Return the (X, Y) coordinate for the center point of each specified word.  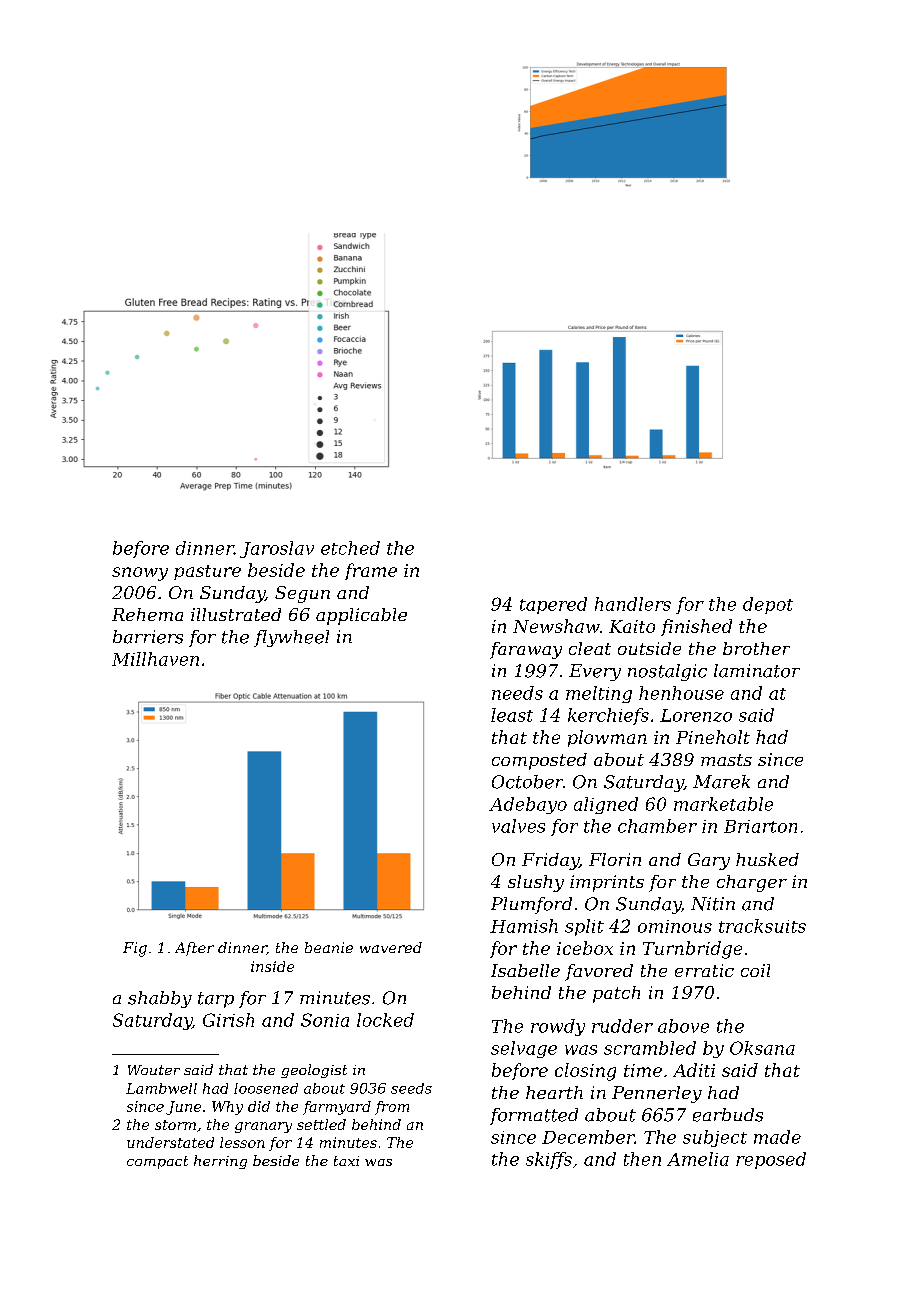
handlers (633, 604)
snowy (140, 574)
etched (350, 548)
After (194, 949)
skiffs (549, 1160)
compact (157, 1162)
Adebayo (528, 805)
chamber (657, 826)
